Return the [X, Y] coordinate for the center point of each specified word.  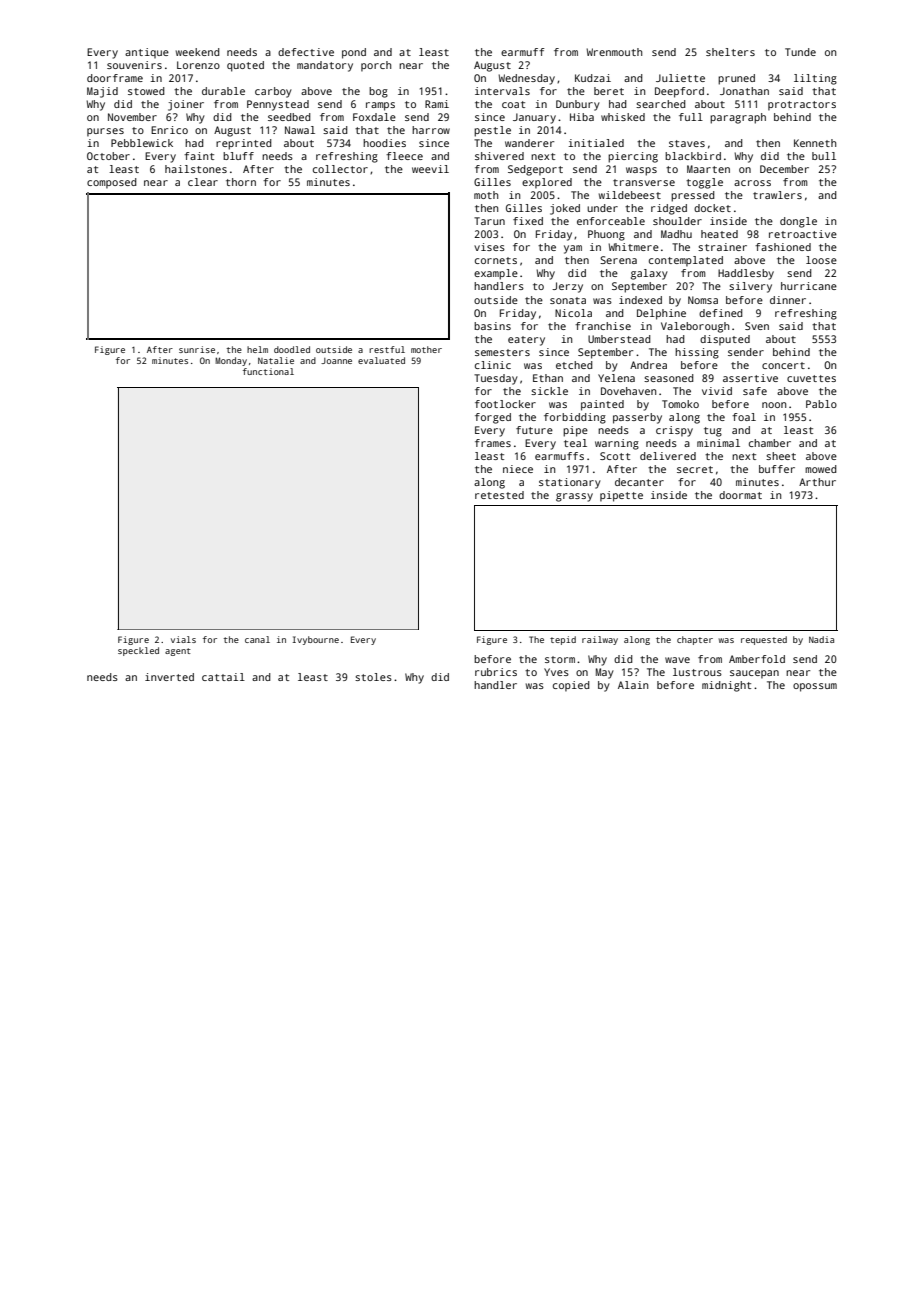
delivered [668, 456]
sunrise [197, 349]
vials [183, 639]
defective [306, 52]
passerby [637, 418]
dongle [798, 222]
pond [354, 53]
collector [340, 169]
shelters [730, 52]
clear [203, 182]
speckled [138, 651]
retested [499, 495]
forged [493, 418]
